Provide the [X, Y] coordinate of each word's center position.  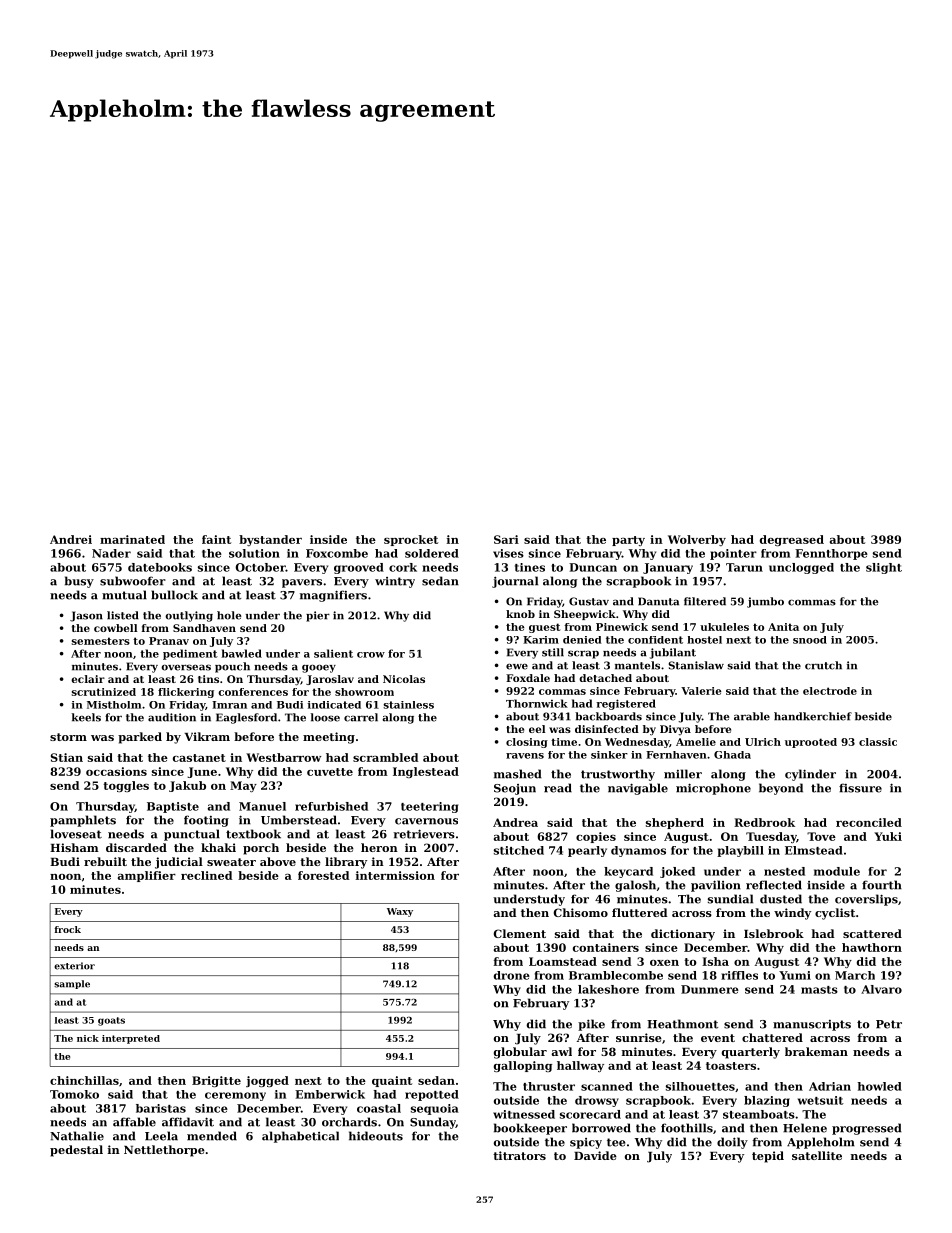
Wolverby [697, 540]
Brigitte [216, 1081]
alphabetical [300, 1137]
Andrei [71, 539]
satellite [817, 1155]
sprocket [411, 540]
